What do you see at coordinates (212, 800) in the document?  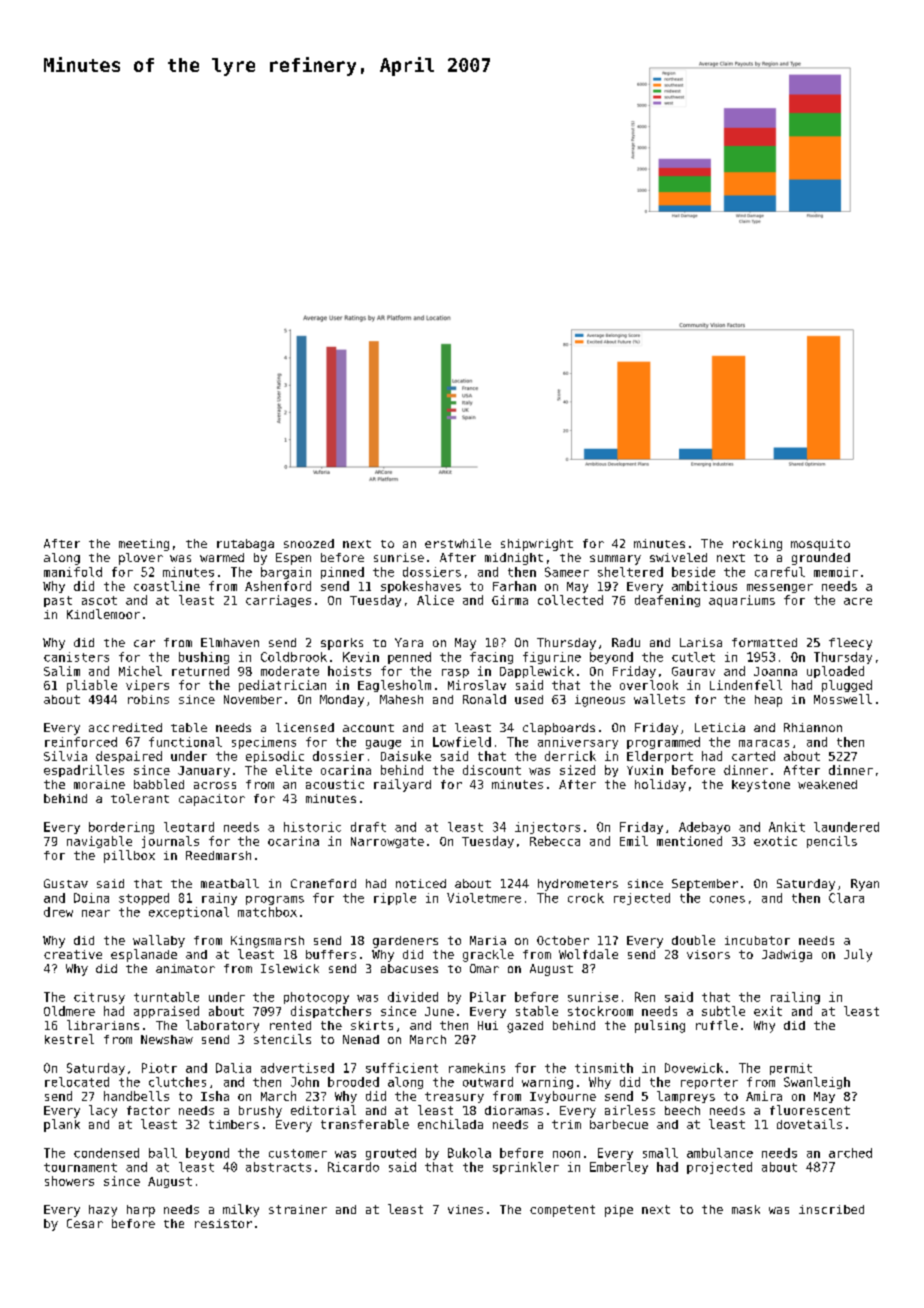 I see `capacitor` at bounding box center [212, 800].
